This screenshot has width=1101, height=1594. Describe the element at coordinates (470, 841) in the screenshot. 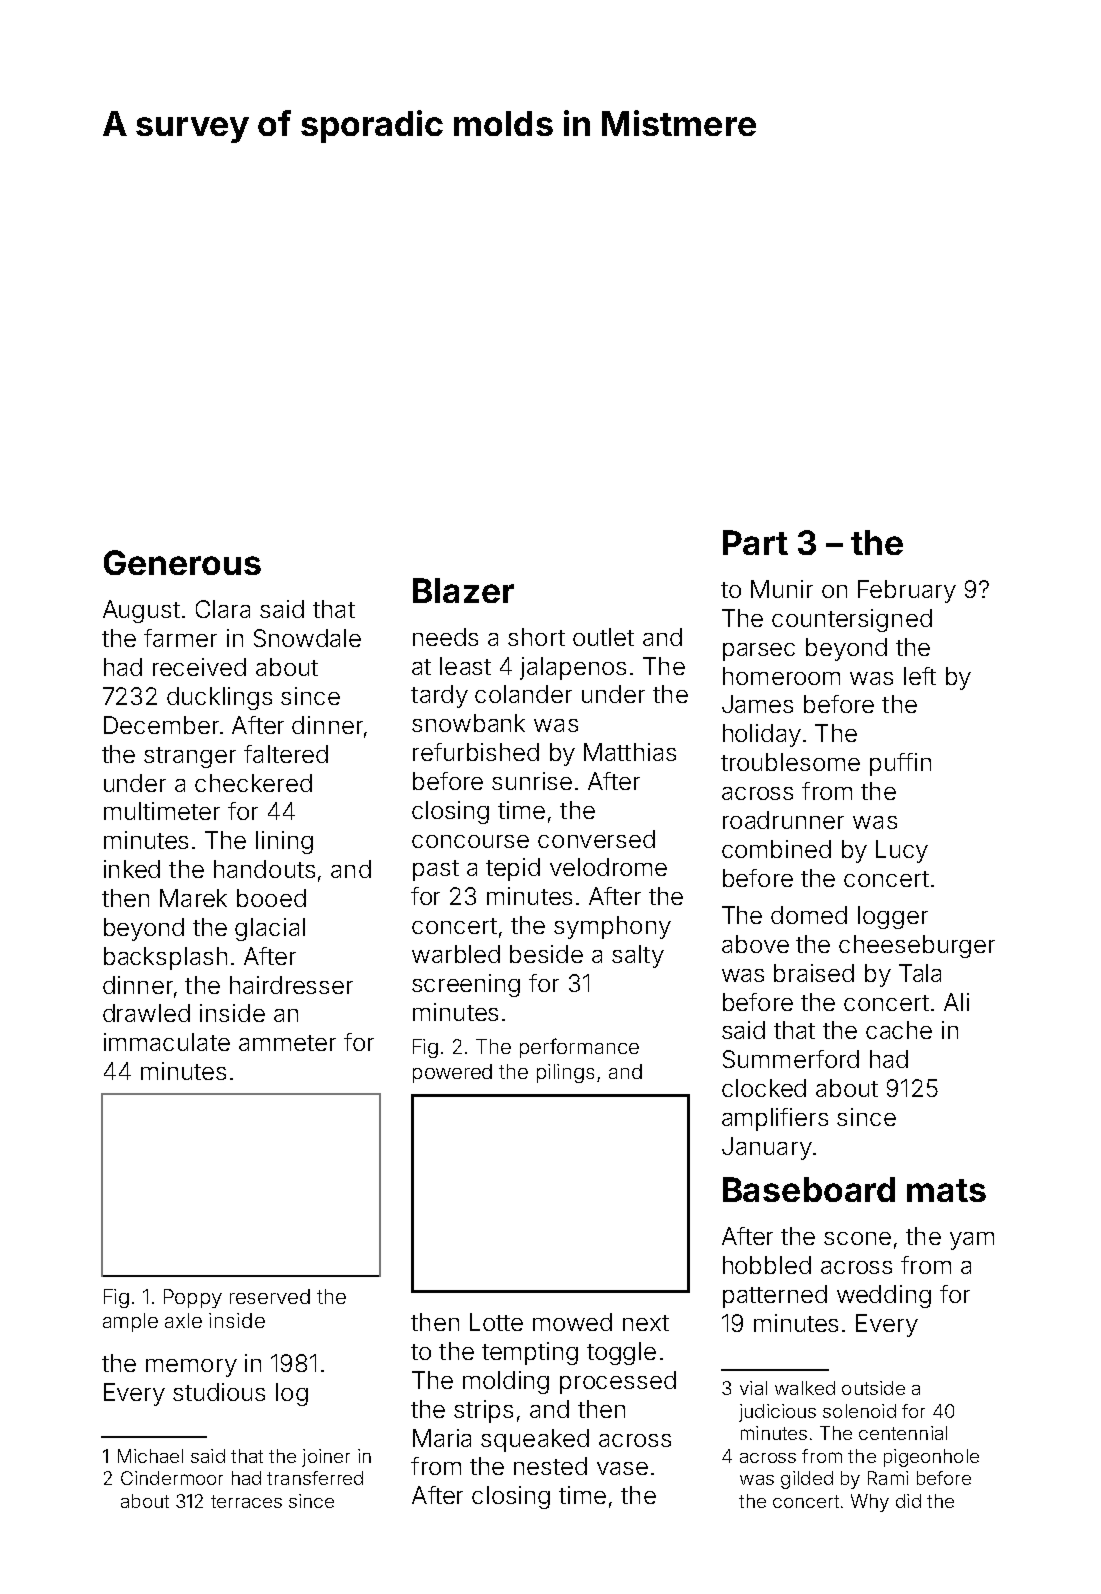

I see `concourse` at that location.
